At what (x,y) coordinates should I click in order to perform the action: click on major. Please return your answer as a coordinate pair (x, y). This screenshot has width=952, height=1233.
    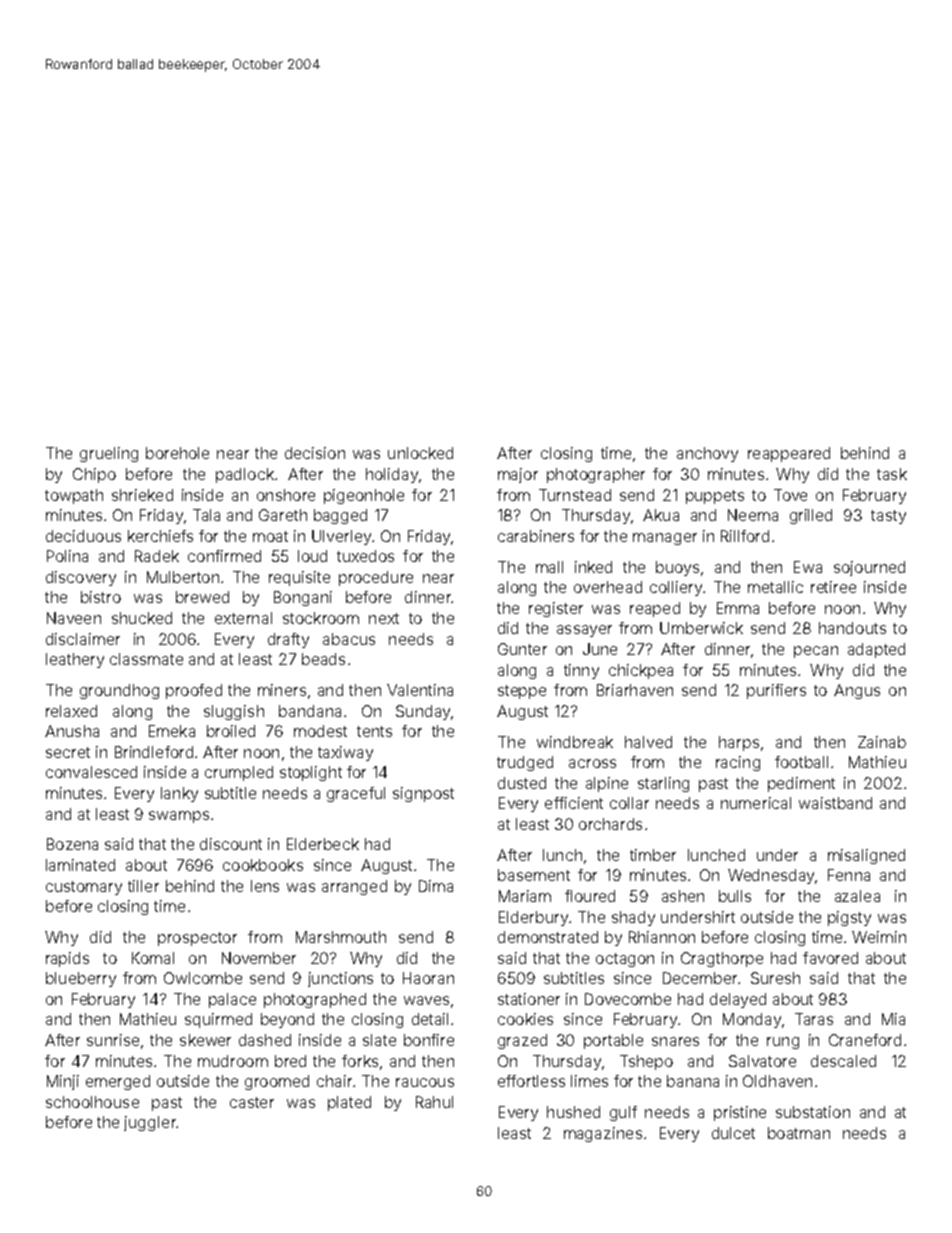
    Looking at the image, I should click on (518, 475).
